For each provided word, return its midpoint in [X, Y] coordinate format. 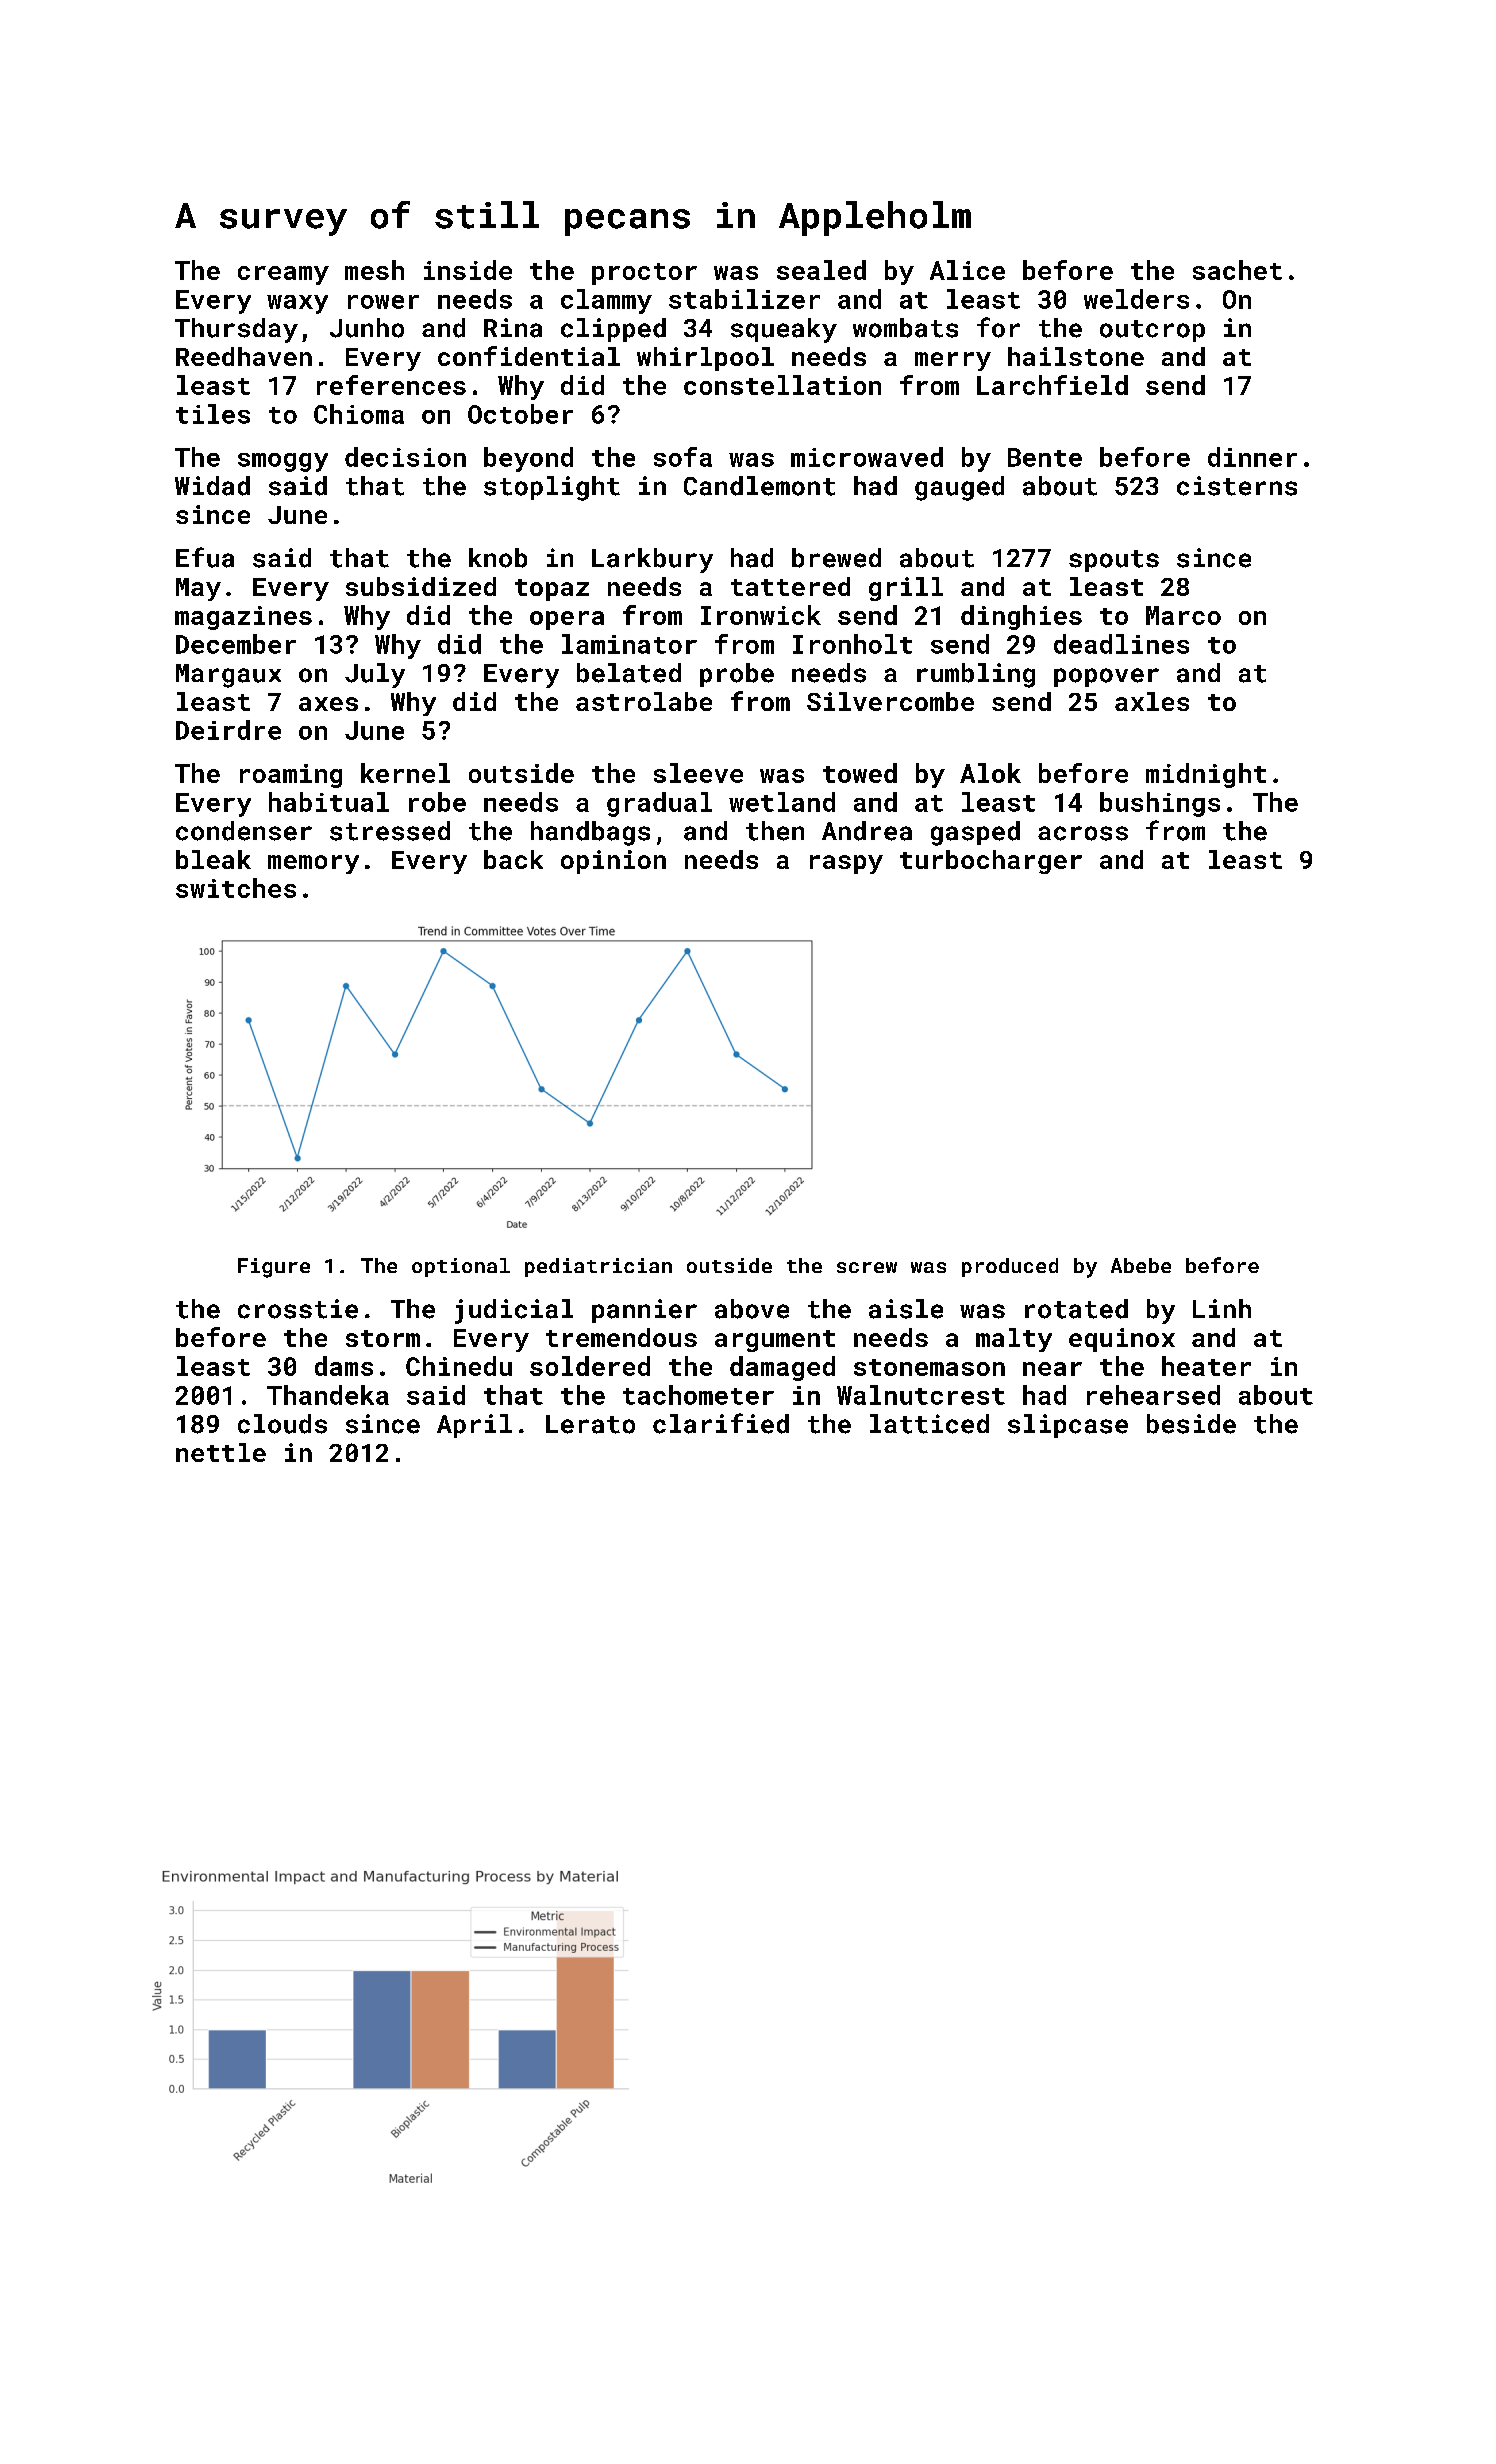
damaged [782, 1368]
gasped [975, 833]
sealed [821, 270]
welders [1136, 299]
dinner [1252, 457]
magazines [243, 618]
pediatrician [598, 1267]
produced [1010, 1267]
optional [461, 1267]
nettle [221, 1452]
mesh [374, 270]
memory [313, 864]
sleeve [698, 773]
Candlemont [759, 486]
